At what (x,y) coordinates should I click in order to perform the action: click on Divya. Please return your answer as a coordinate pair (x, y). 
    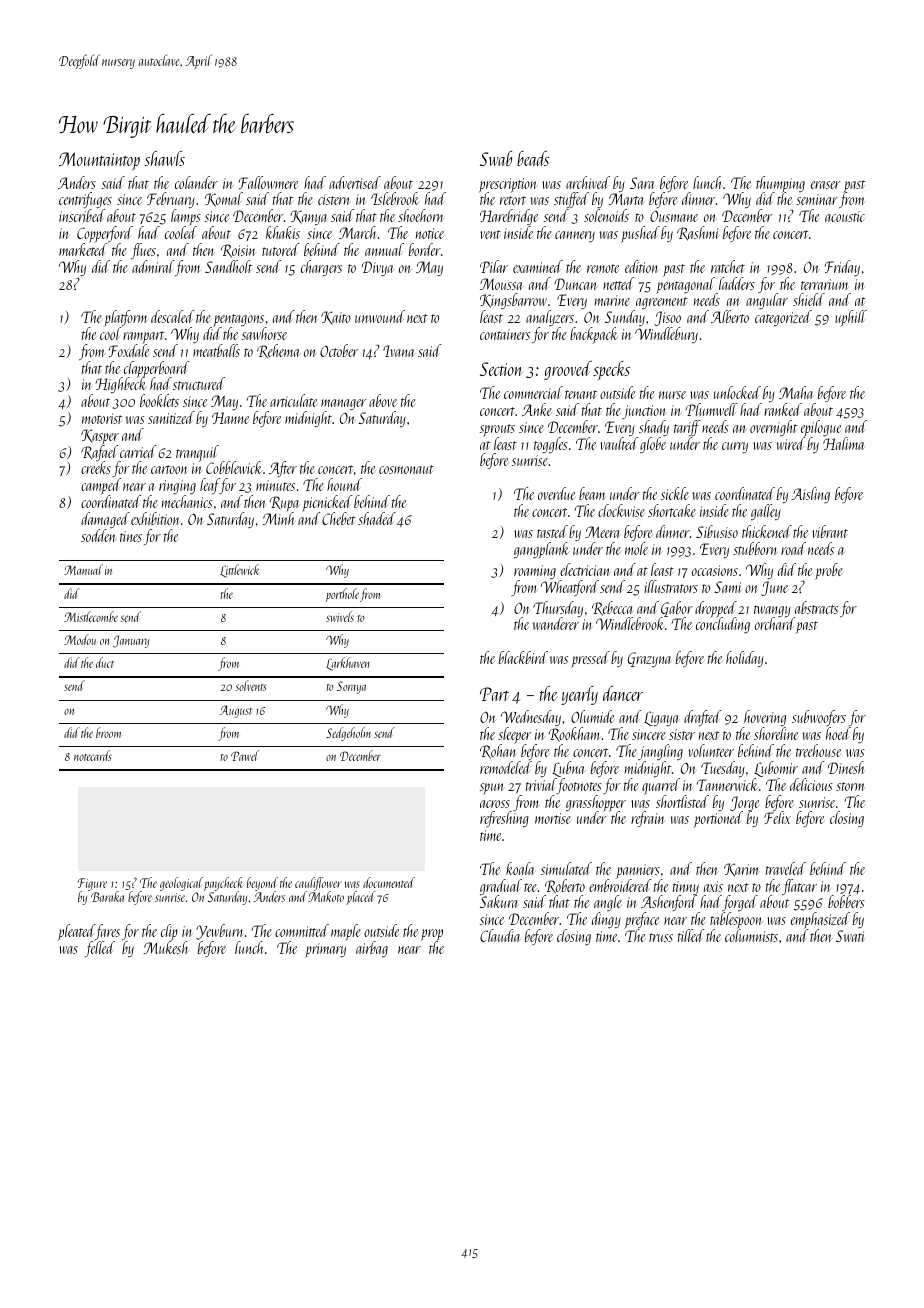
    Looking at the image, I should click on (378, 268).
